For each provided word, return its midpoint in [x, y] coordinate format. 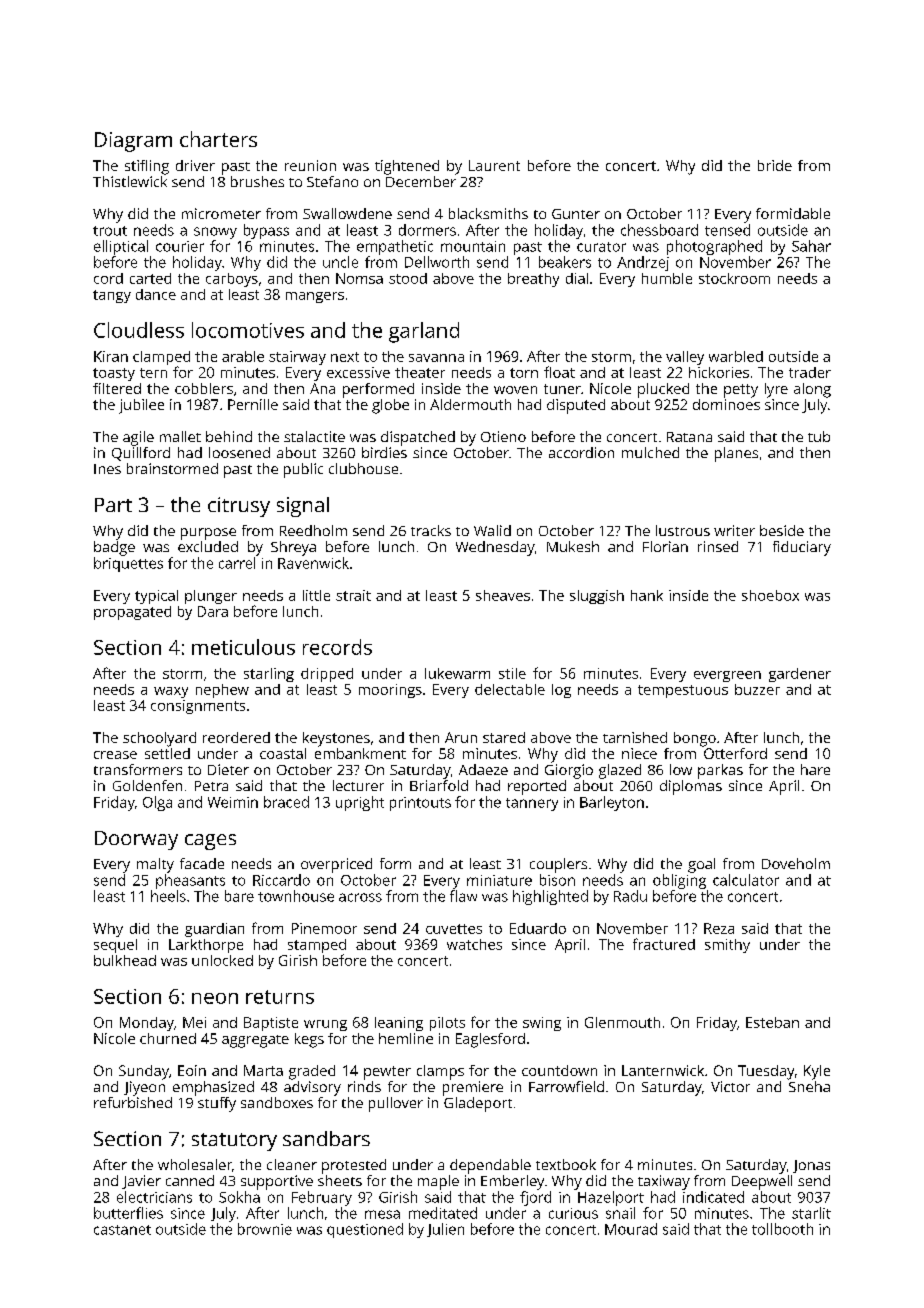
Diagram [133, 142]
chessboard [659, 230]
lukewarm [457, 673]
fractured [664, 944]
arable [243, 356]
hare [815, 769]
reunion [310, 165]
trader [810, 372]
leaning [399, 1024]
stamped [317, 946]
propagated [132, 613]
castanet [122, 1230]
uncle [340, 262]
